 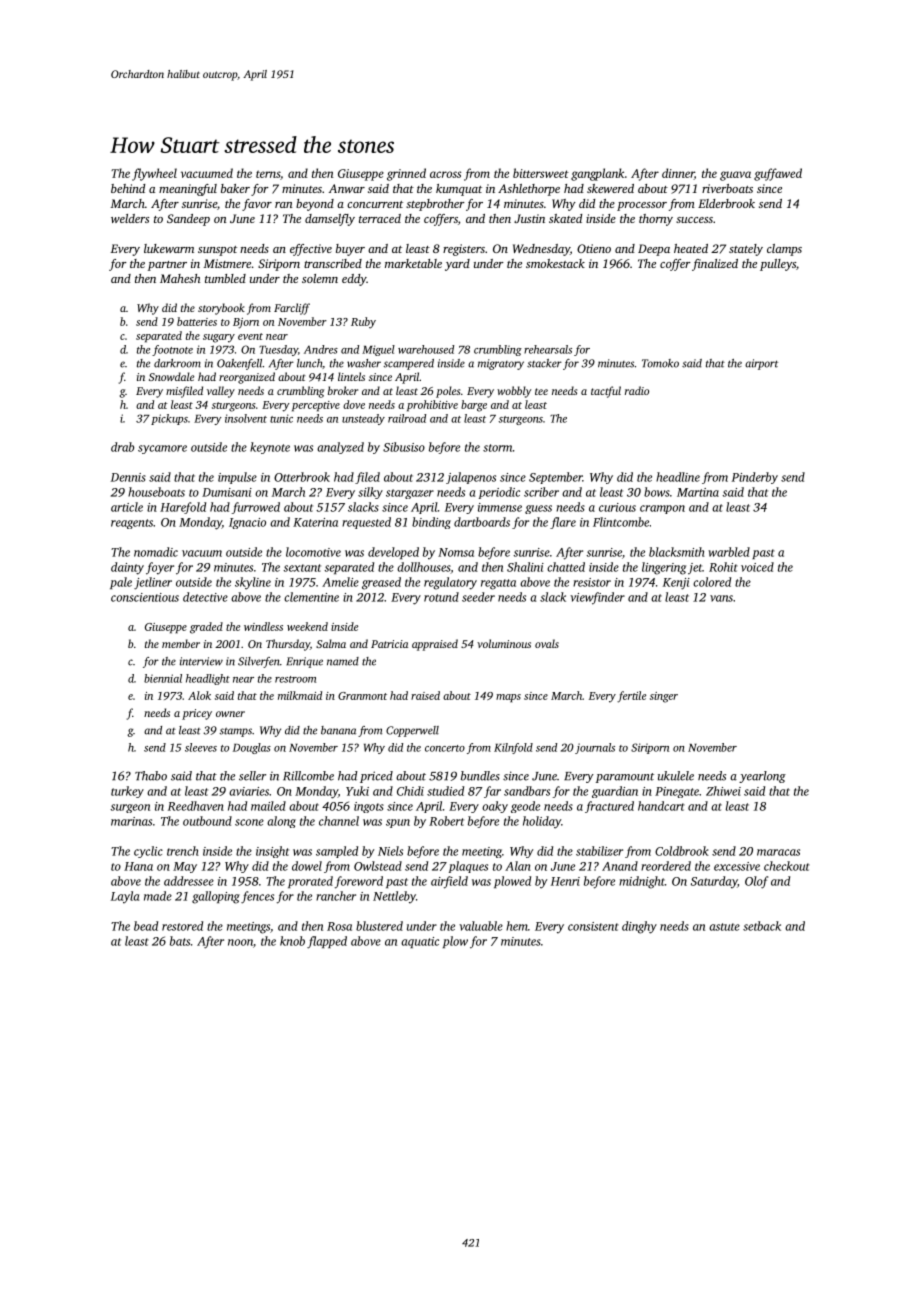 I want to click on solemn, so click(x=320, y=278).
